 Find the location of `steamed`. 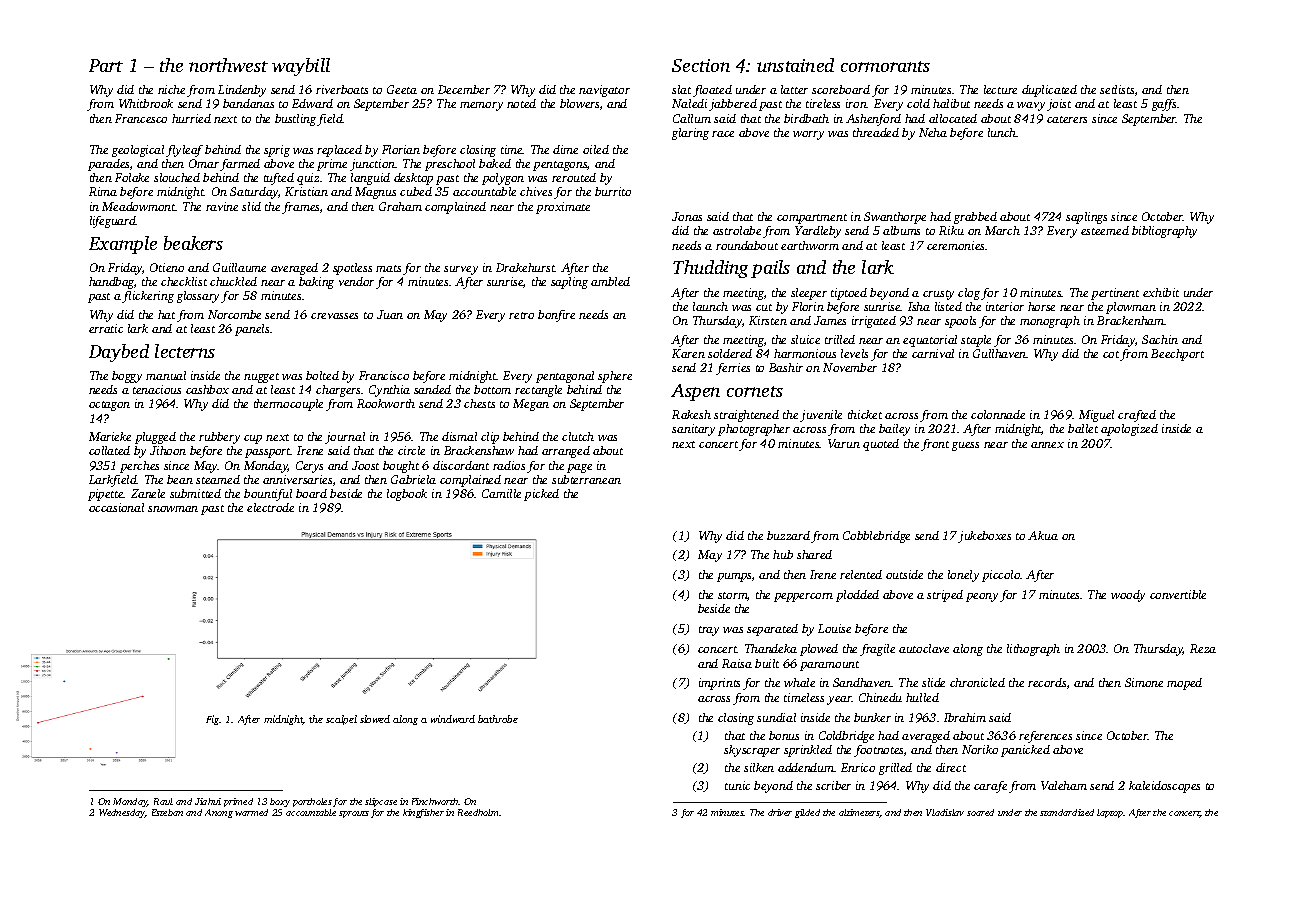

steamed is located at coordinates (218, 479).
